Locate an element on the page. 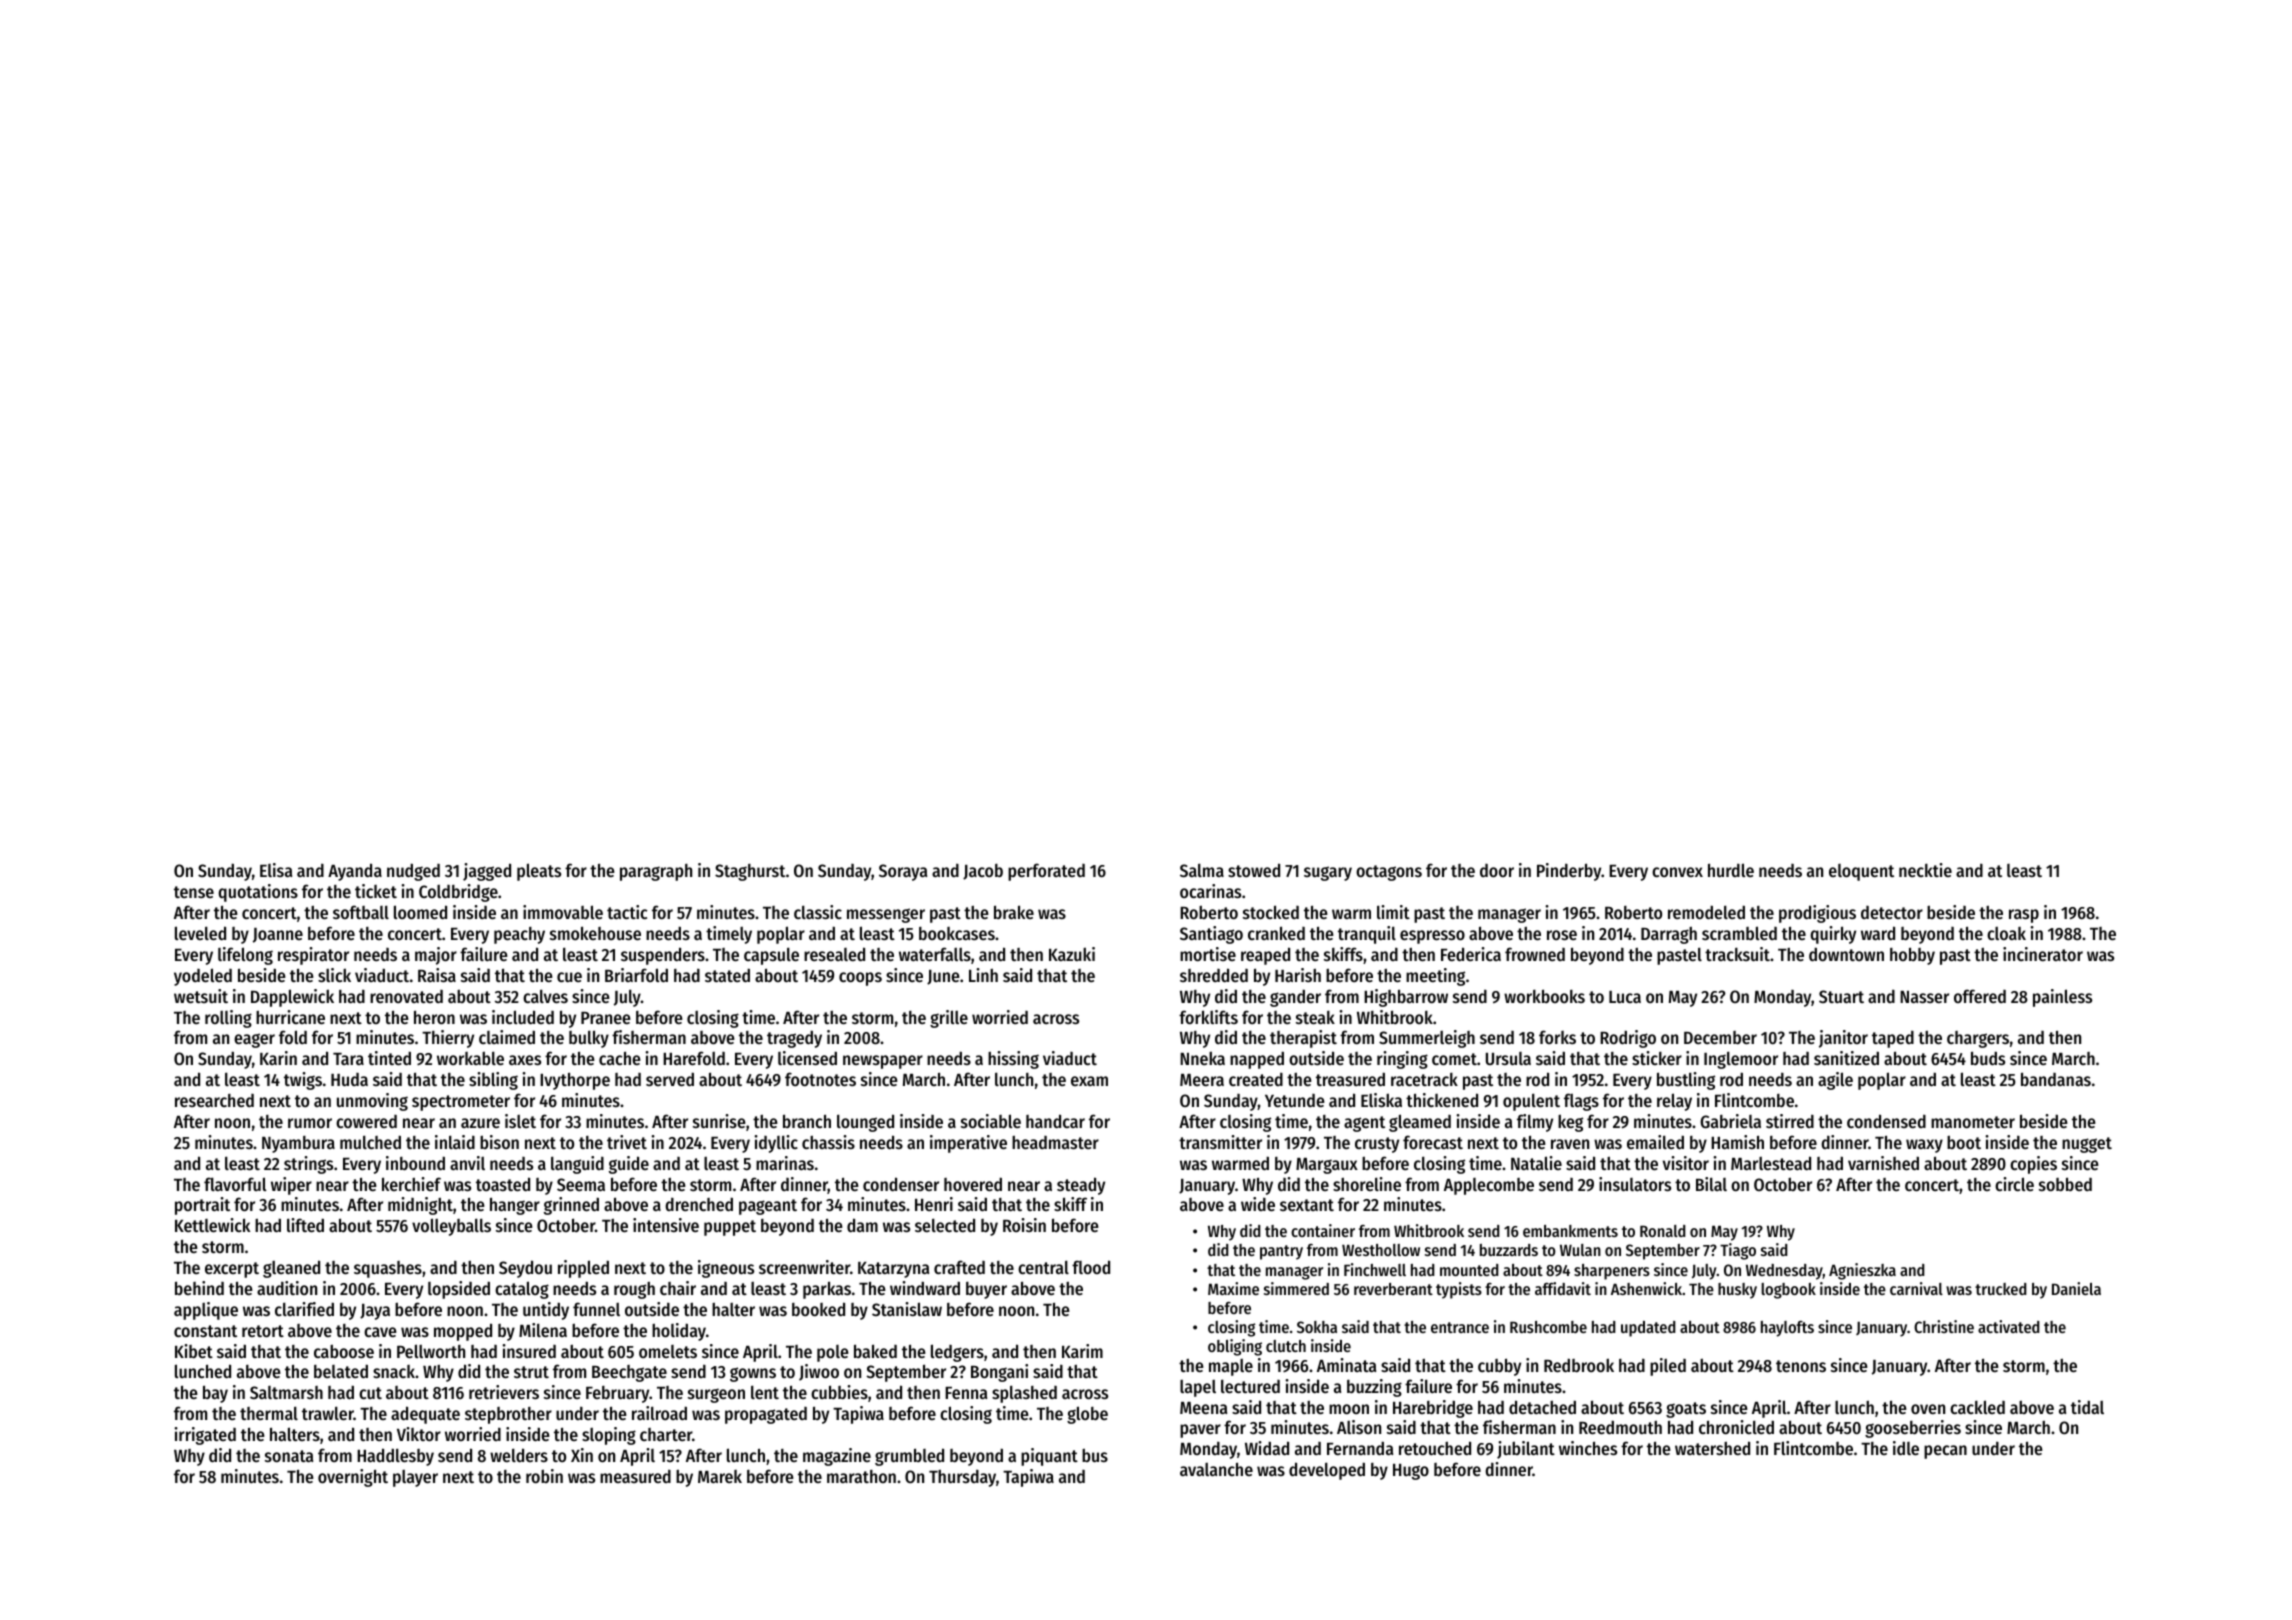 Image resolution: width=2292 pixels, height=1620 pixels. idle is located at coordinates (1906, 1448).
